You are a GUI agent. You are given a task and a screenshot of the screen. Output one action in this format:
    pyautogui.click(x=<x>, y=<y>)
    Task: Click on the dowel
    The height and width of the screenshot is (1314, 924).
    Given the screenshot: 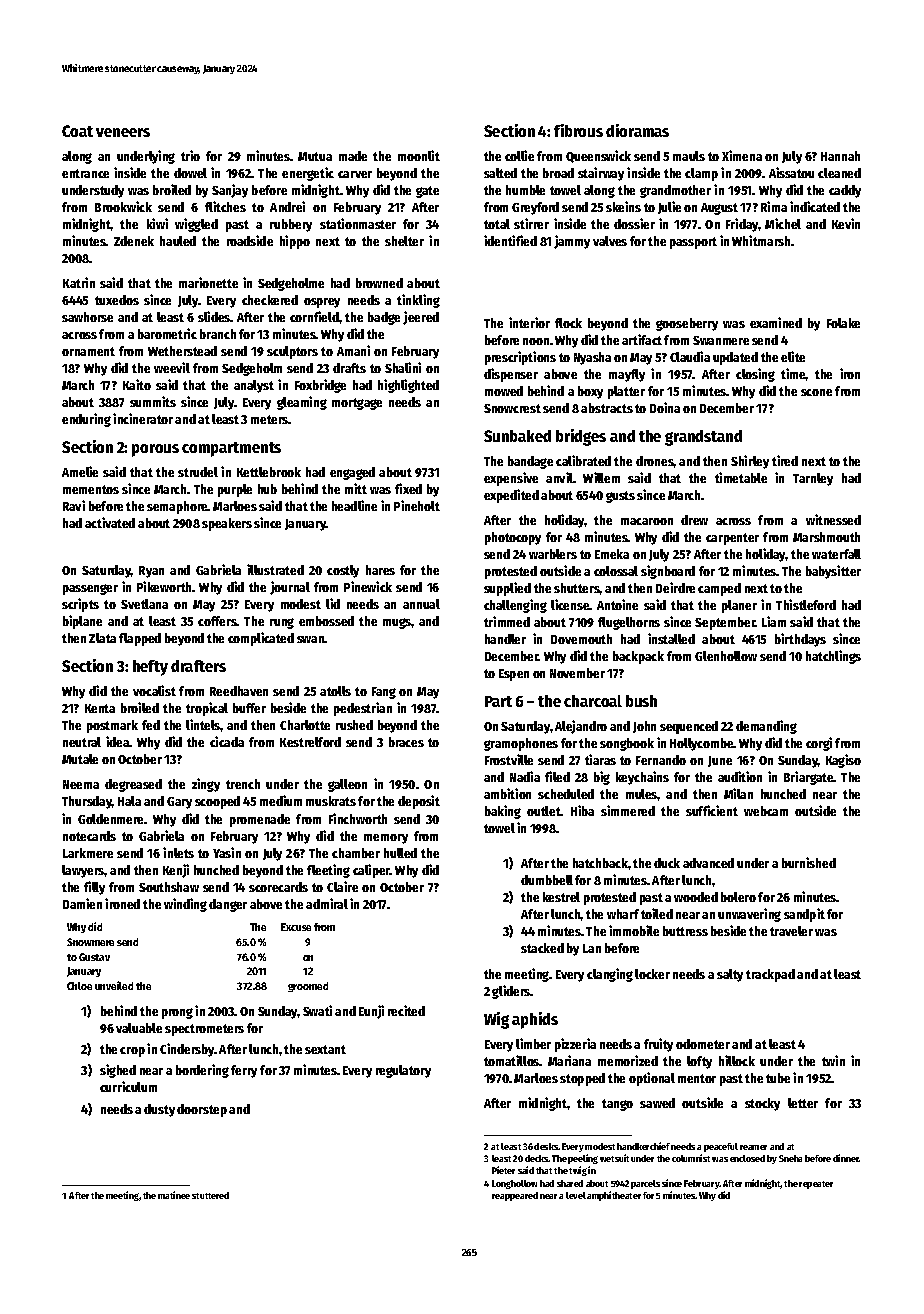 What is the action you would take?
    pyautogui.click(x=190, y=173)
